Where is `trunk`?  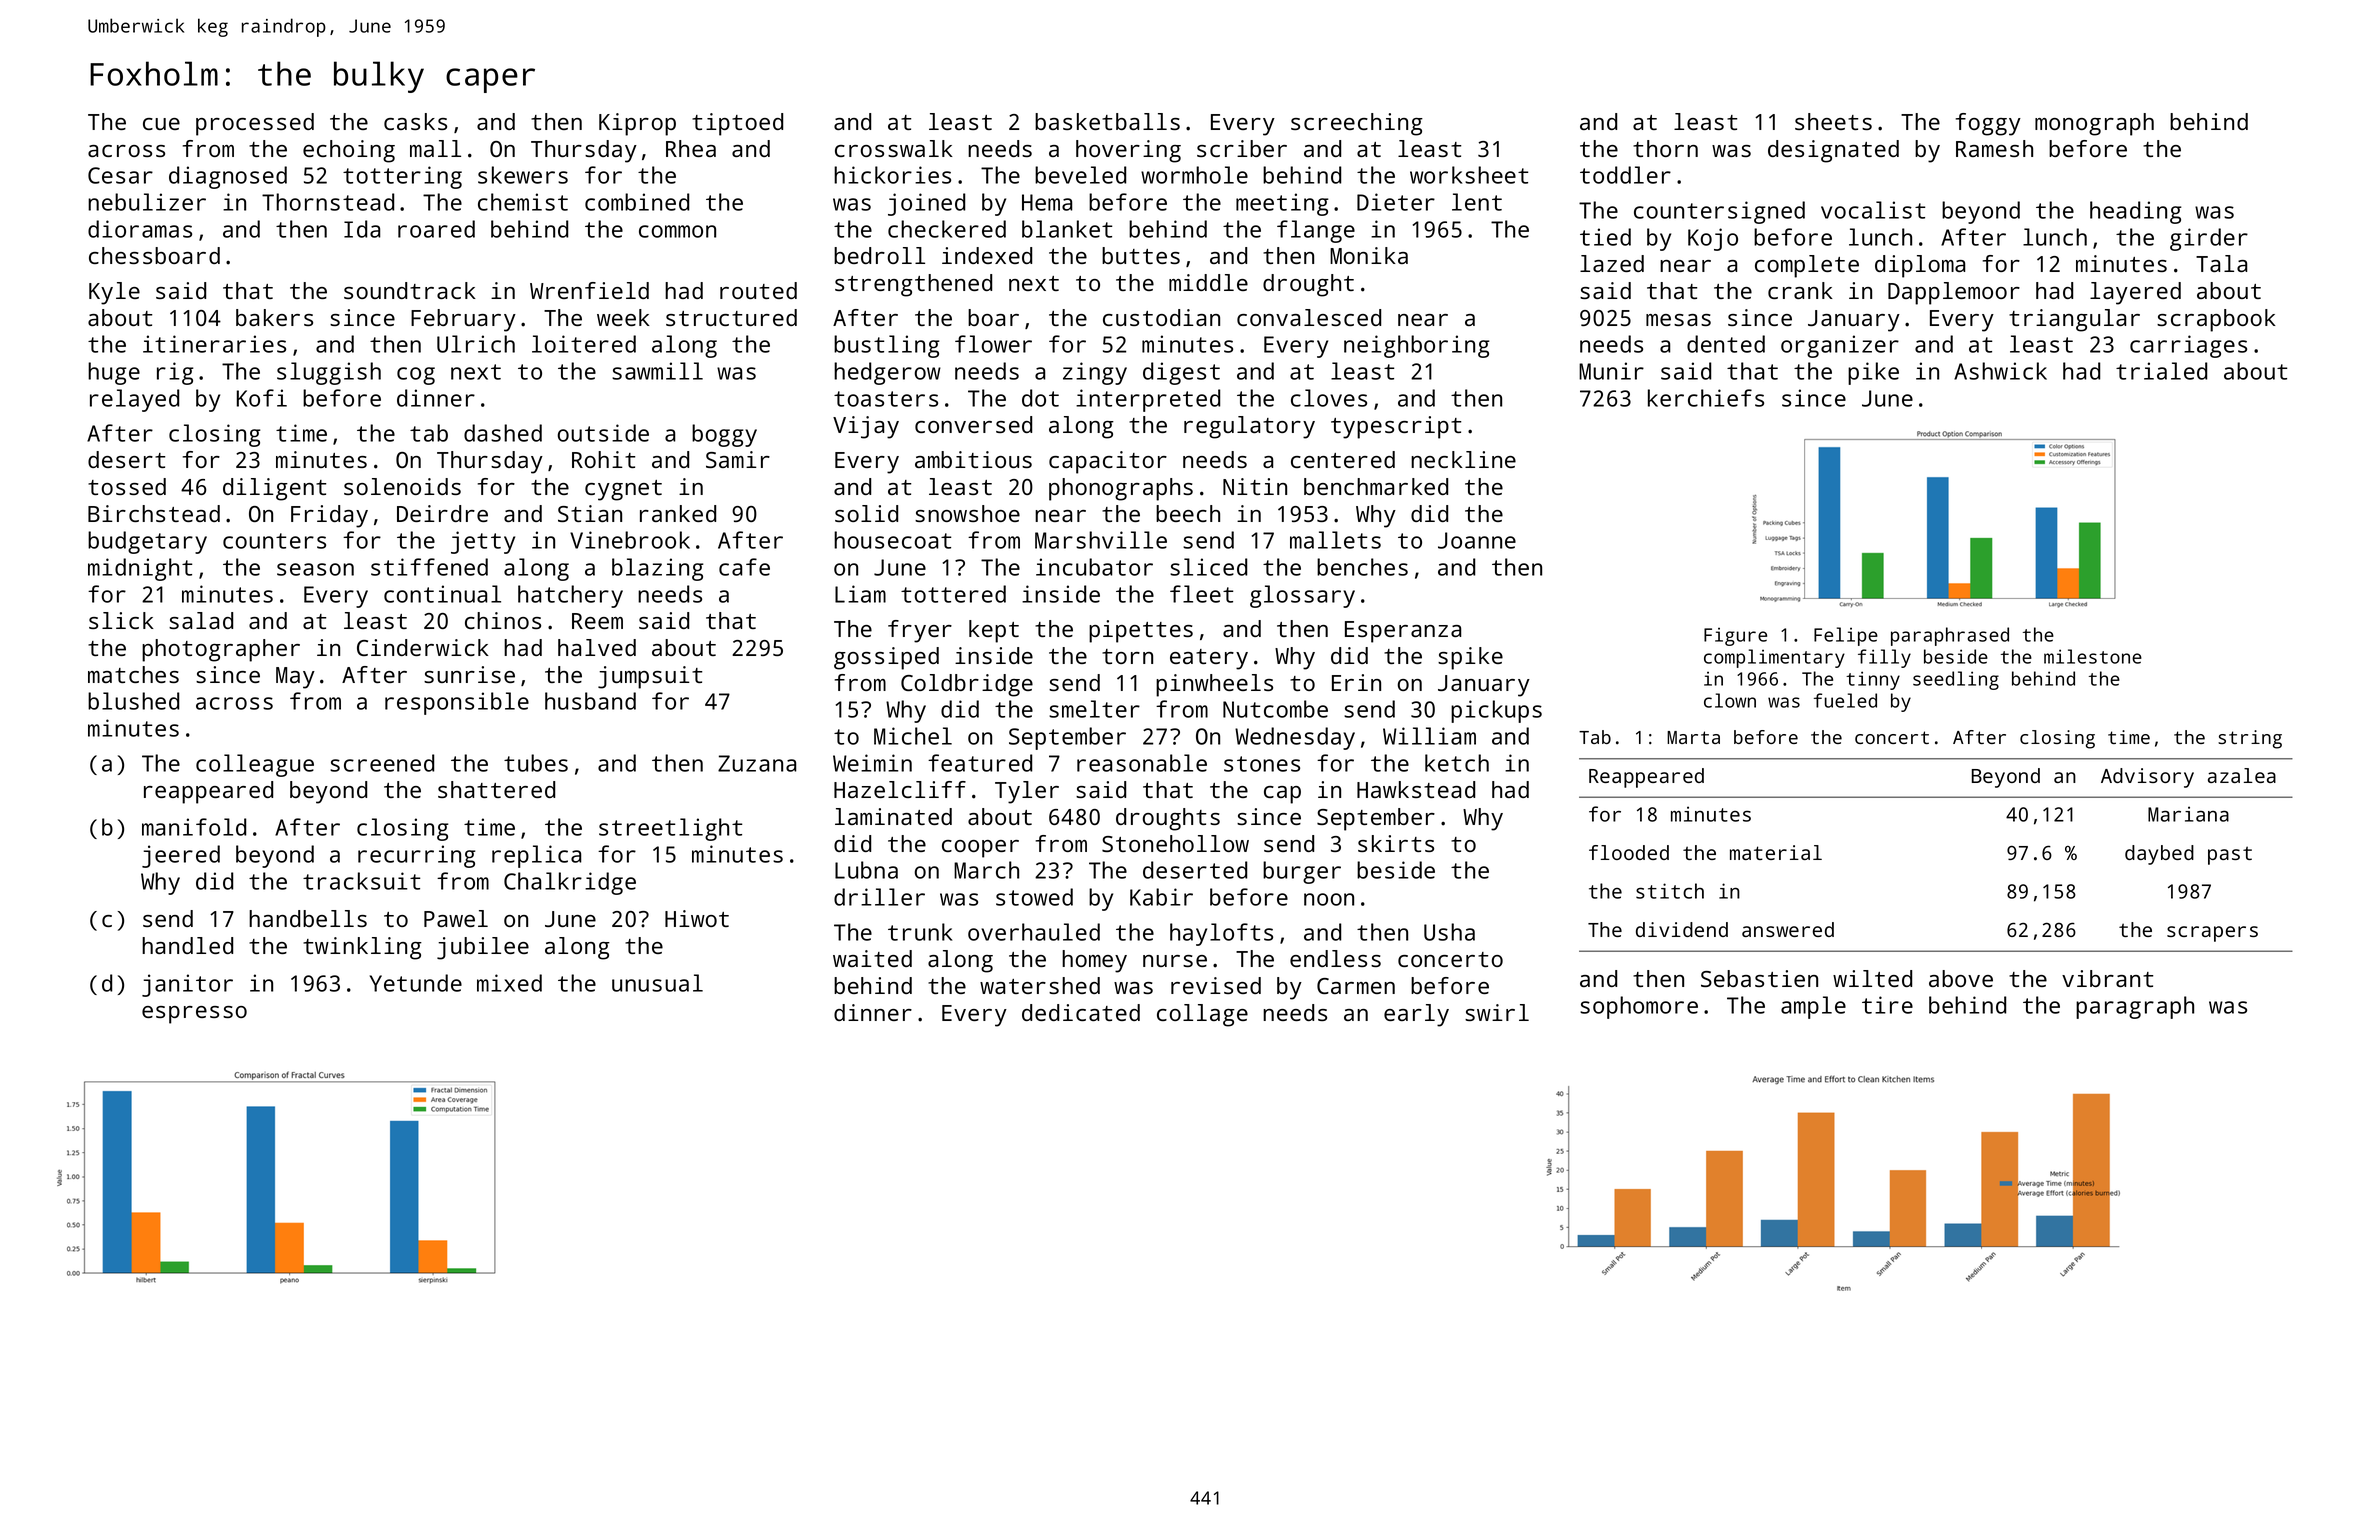
trunk is located at coordinates (920, 932).
